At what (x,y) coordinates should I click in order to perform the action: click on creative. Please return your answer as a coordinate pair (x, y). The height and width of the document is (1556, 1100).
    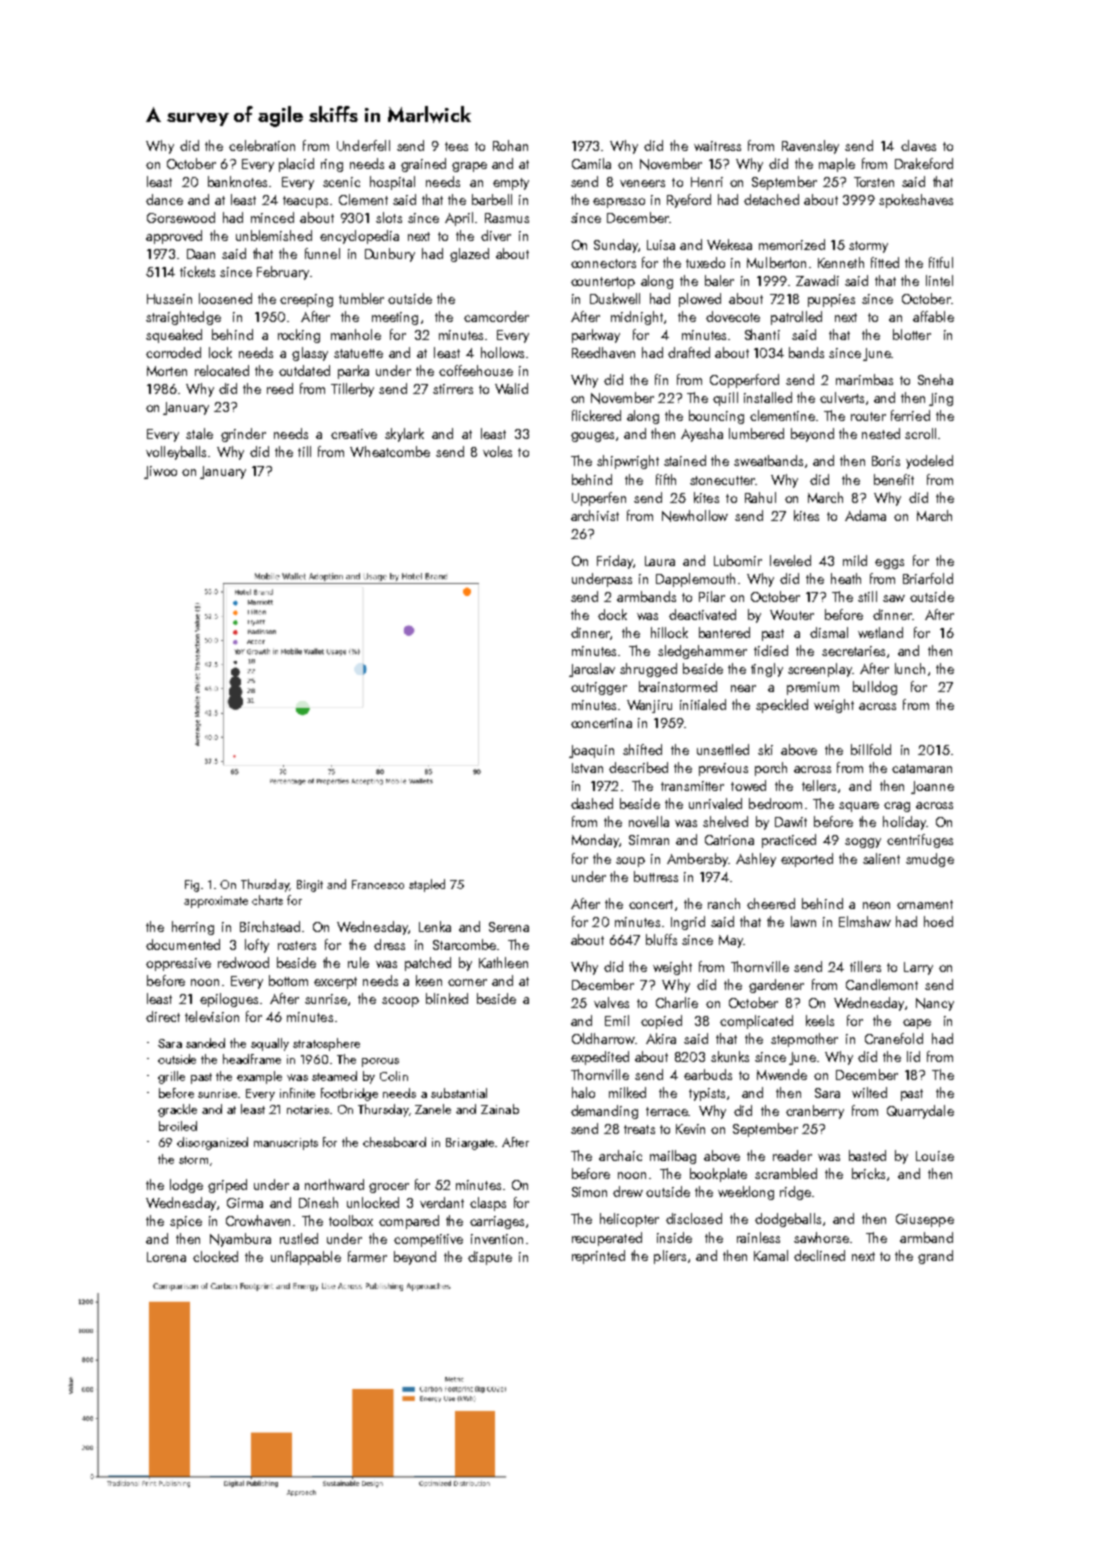
    Looking at the image, I should click on (354, 434).
